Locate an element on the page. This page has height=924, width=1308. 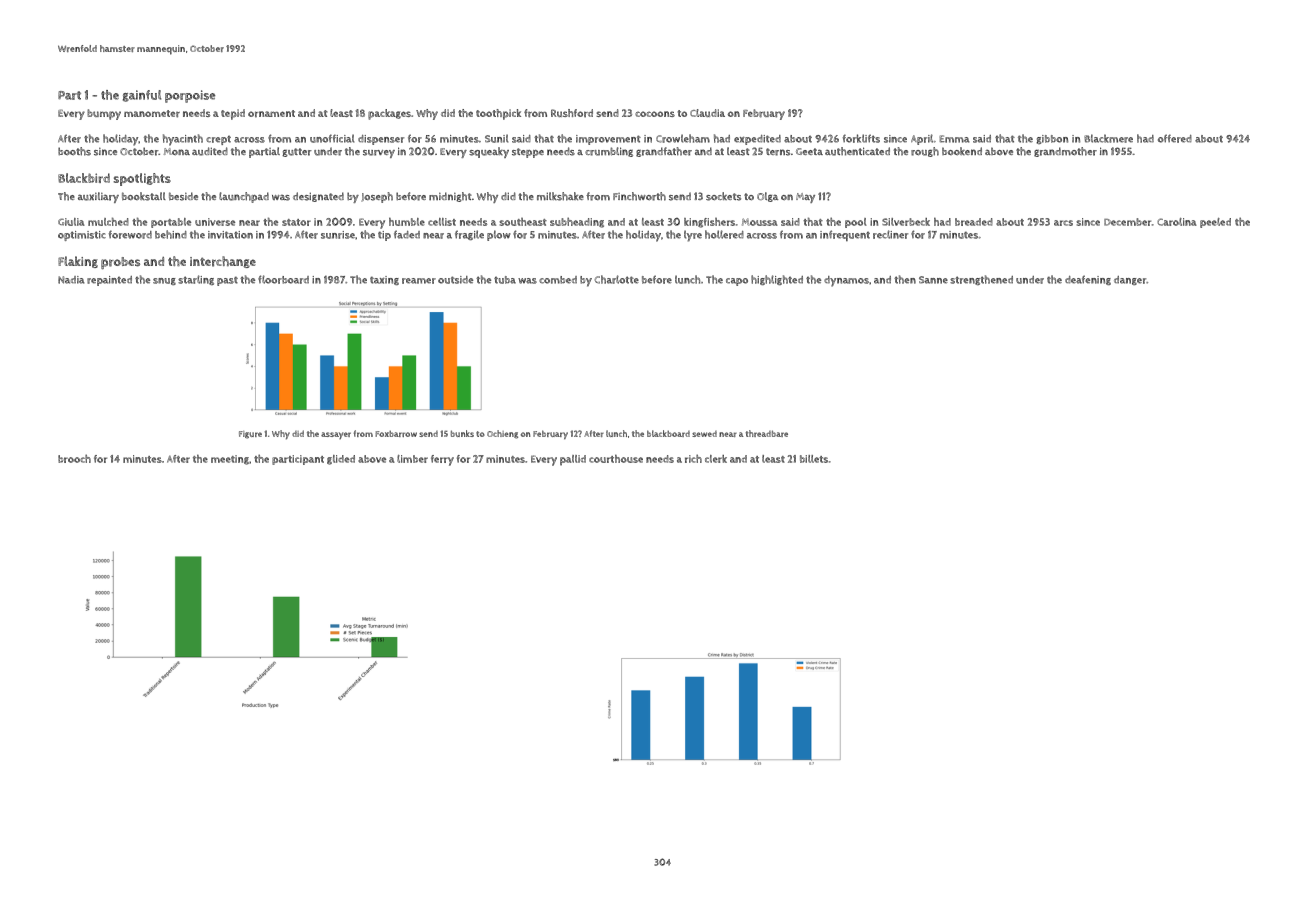
limber is located at coordinates (412, 459).
